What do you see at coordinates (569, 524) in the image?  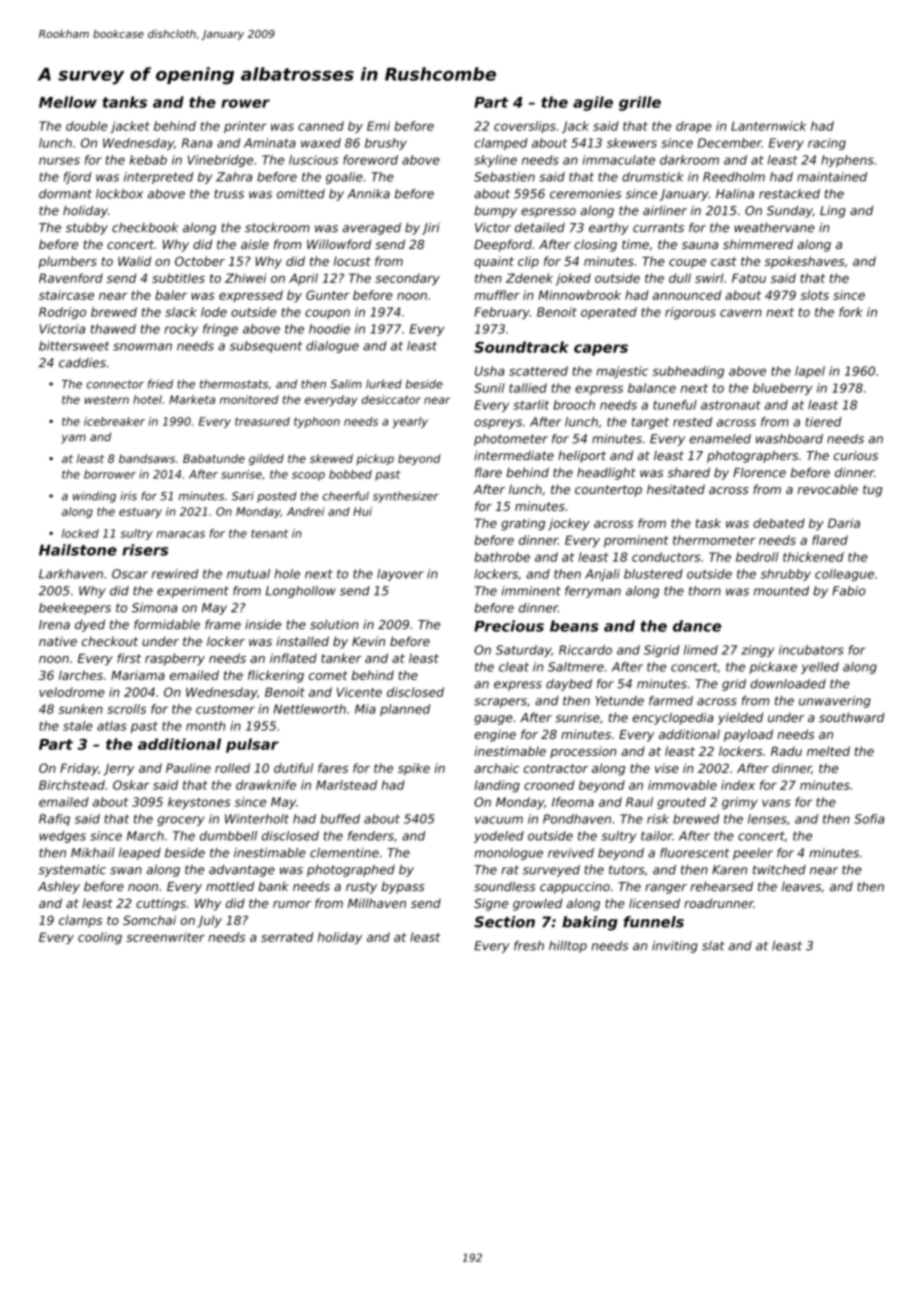 I see `jockey` at bounding box center [569, 524].
